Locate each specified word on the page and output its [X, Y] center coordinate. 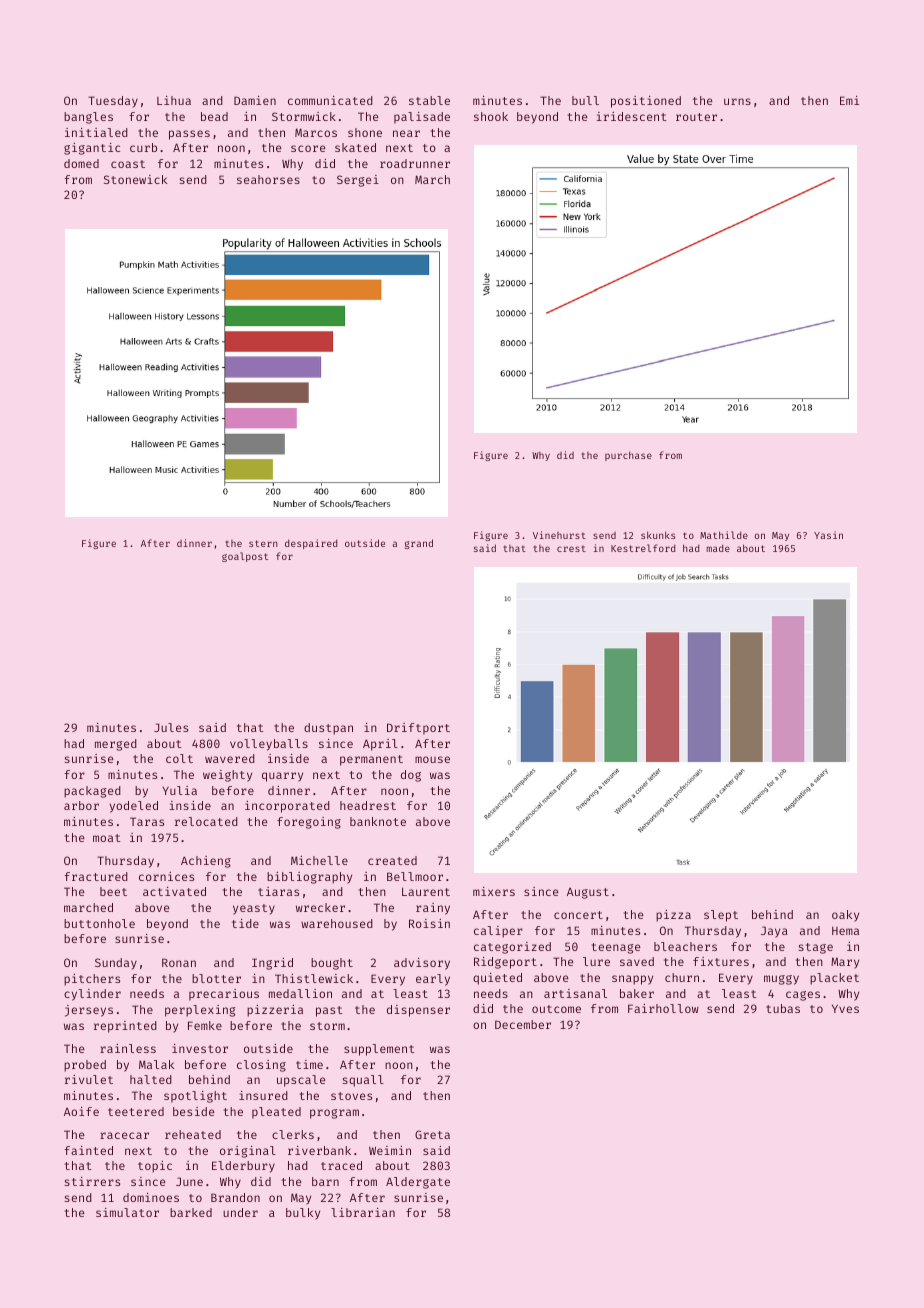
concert [578, 915]
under [240, 1212]
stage [816, 948]
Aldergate [418, 1183]
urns [737, 101]
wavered [230, 758]
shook [491, 116]
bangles [88, 118]
